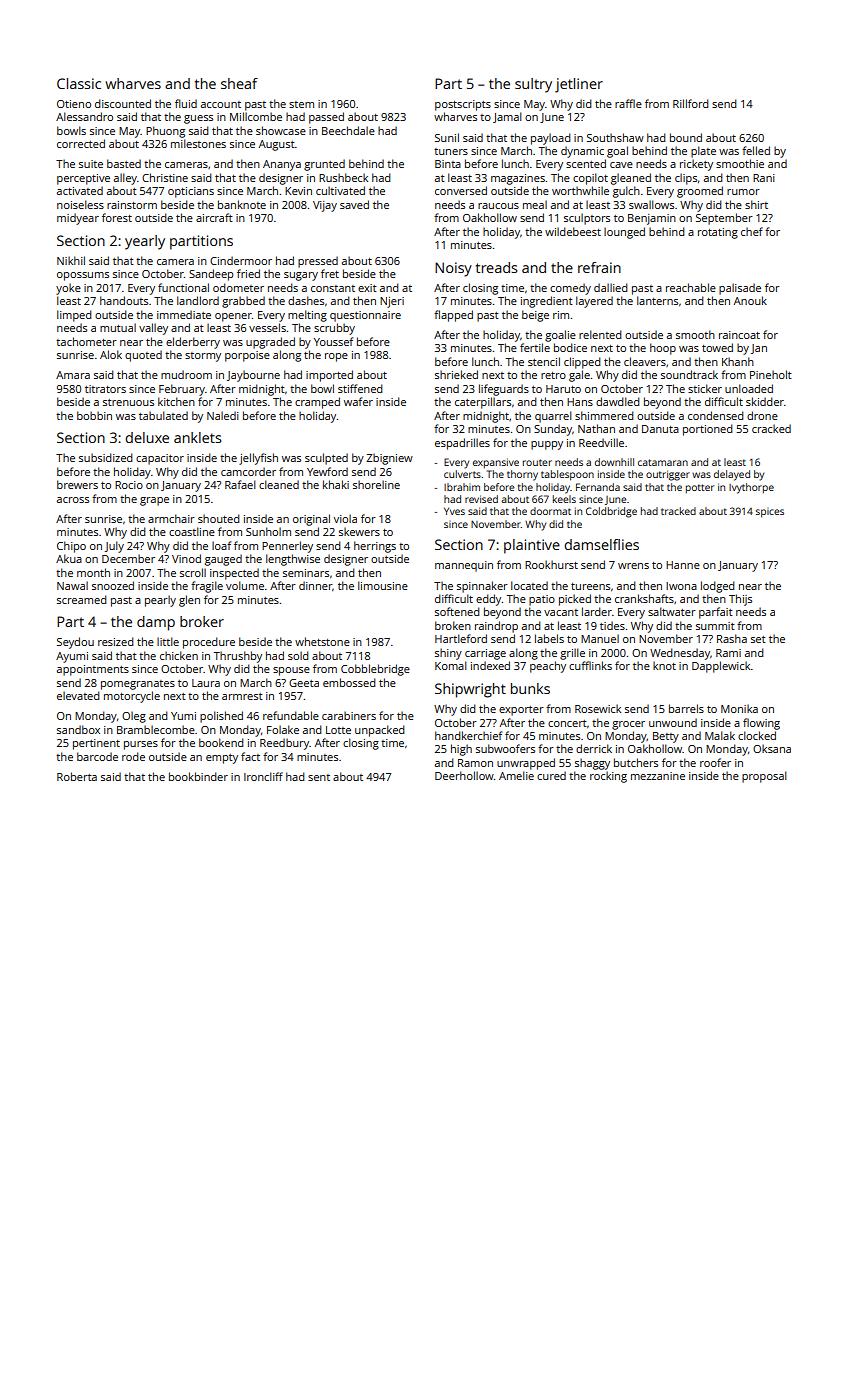 The width and height of the screenshot is (849, 1400). I want to click on postscripts, so click(463, 105).
